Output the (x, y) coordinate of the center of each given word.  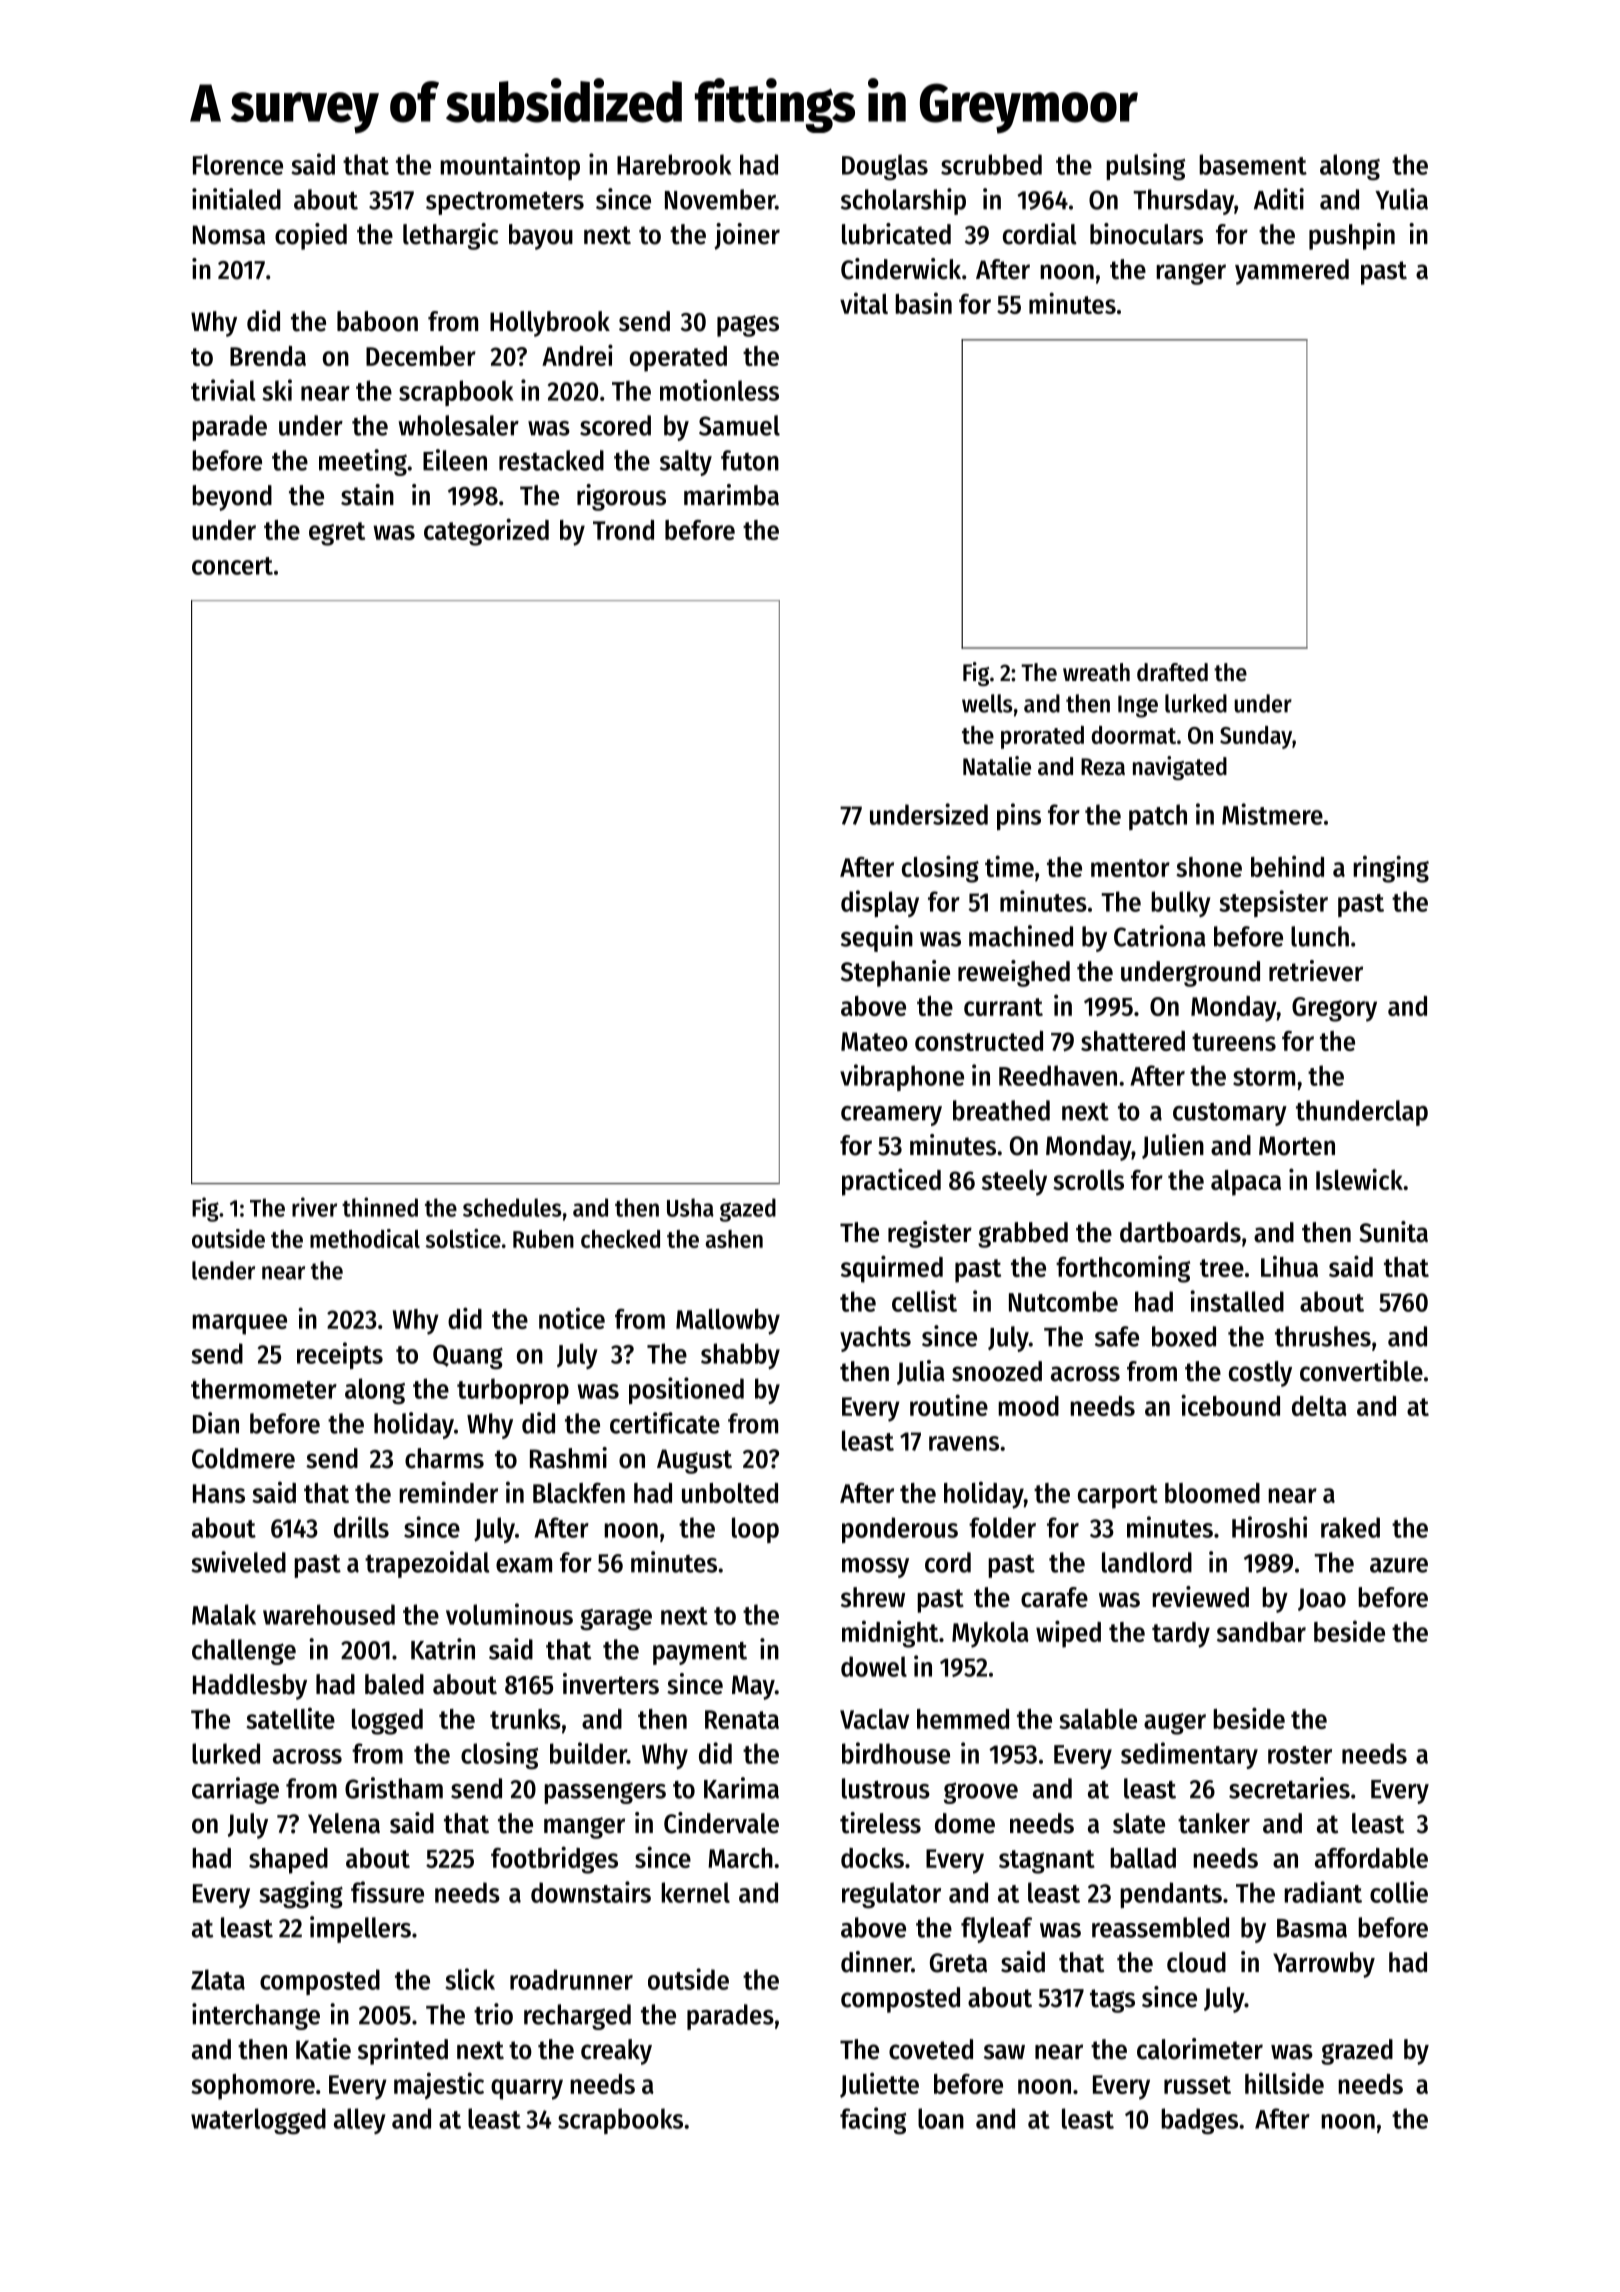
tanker (1214, 1823)
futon (750, 460)
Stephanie (895, 973)
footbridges (554, 1860)
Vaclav (874, 1719)
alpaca (1246, 1183)
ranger (1191, 274)
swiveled (238, 1562)
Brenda (268, 356)
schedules (512, 1207)
